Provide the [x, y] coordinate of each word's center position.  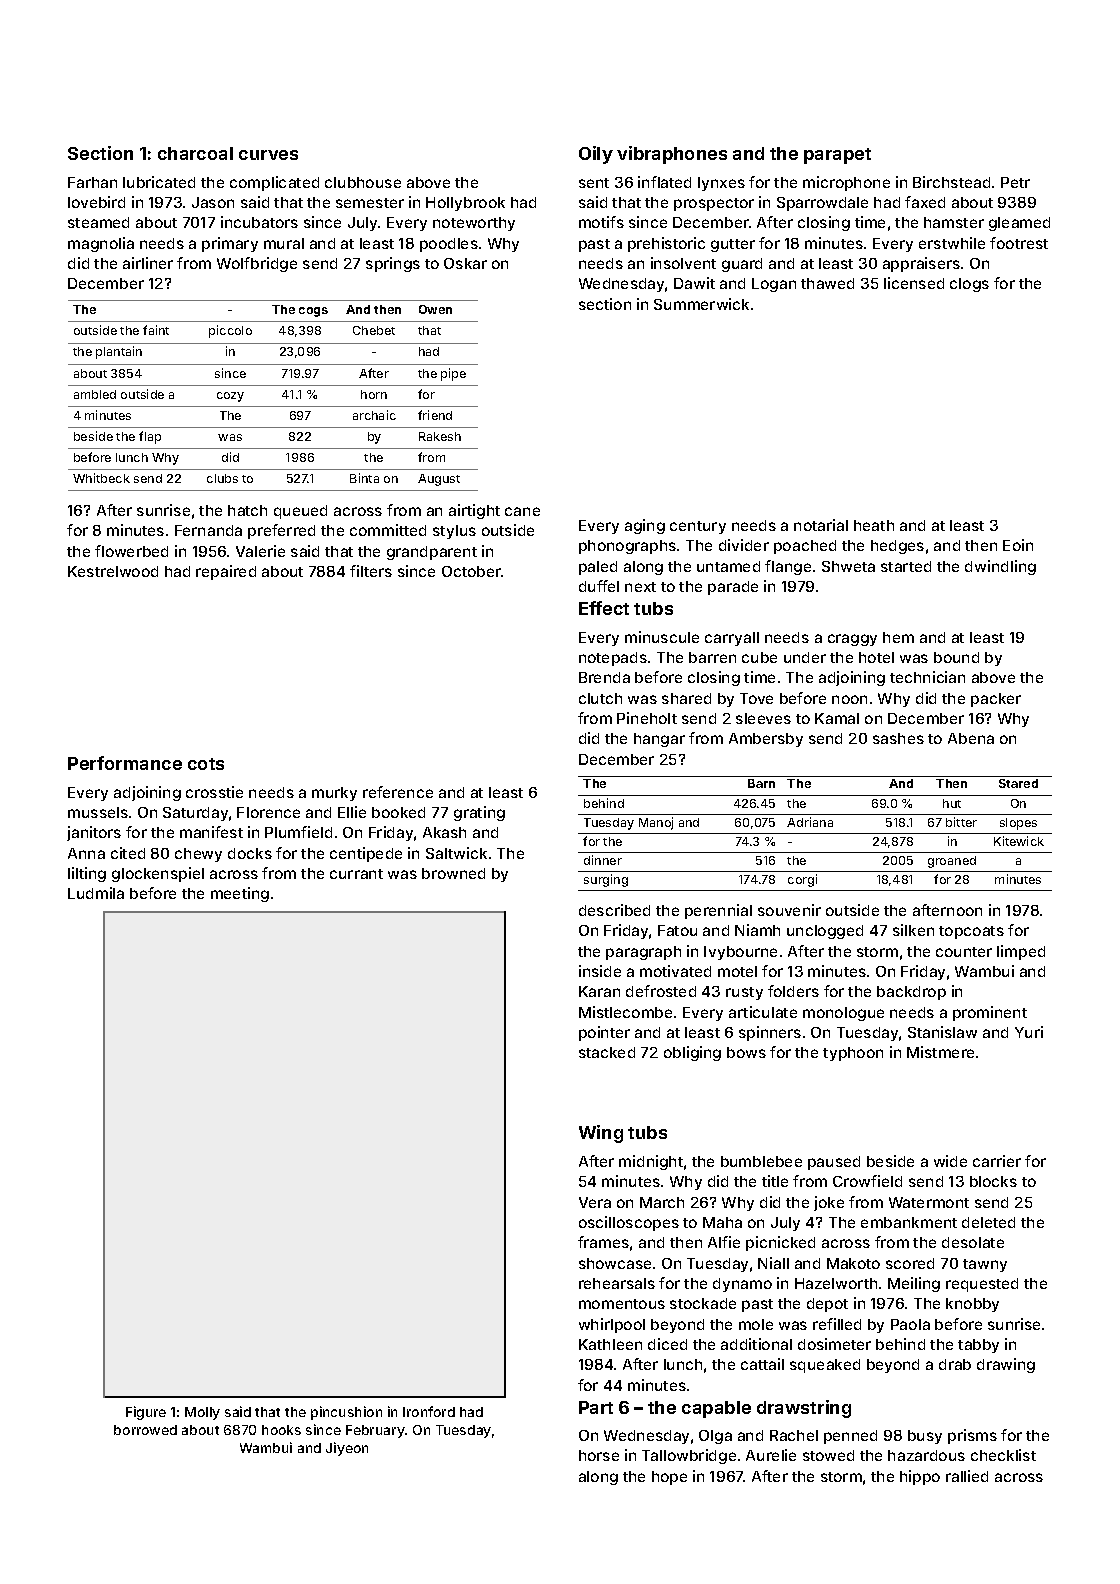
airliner [148, 263]
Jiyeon [347, 1449]
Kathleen [610, 1344]
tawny [985, 1265]
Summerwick [701, 304]
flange [788, 567]
